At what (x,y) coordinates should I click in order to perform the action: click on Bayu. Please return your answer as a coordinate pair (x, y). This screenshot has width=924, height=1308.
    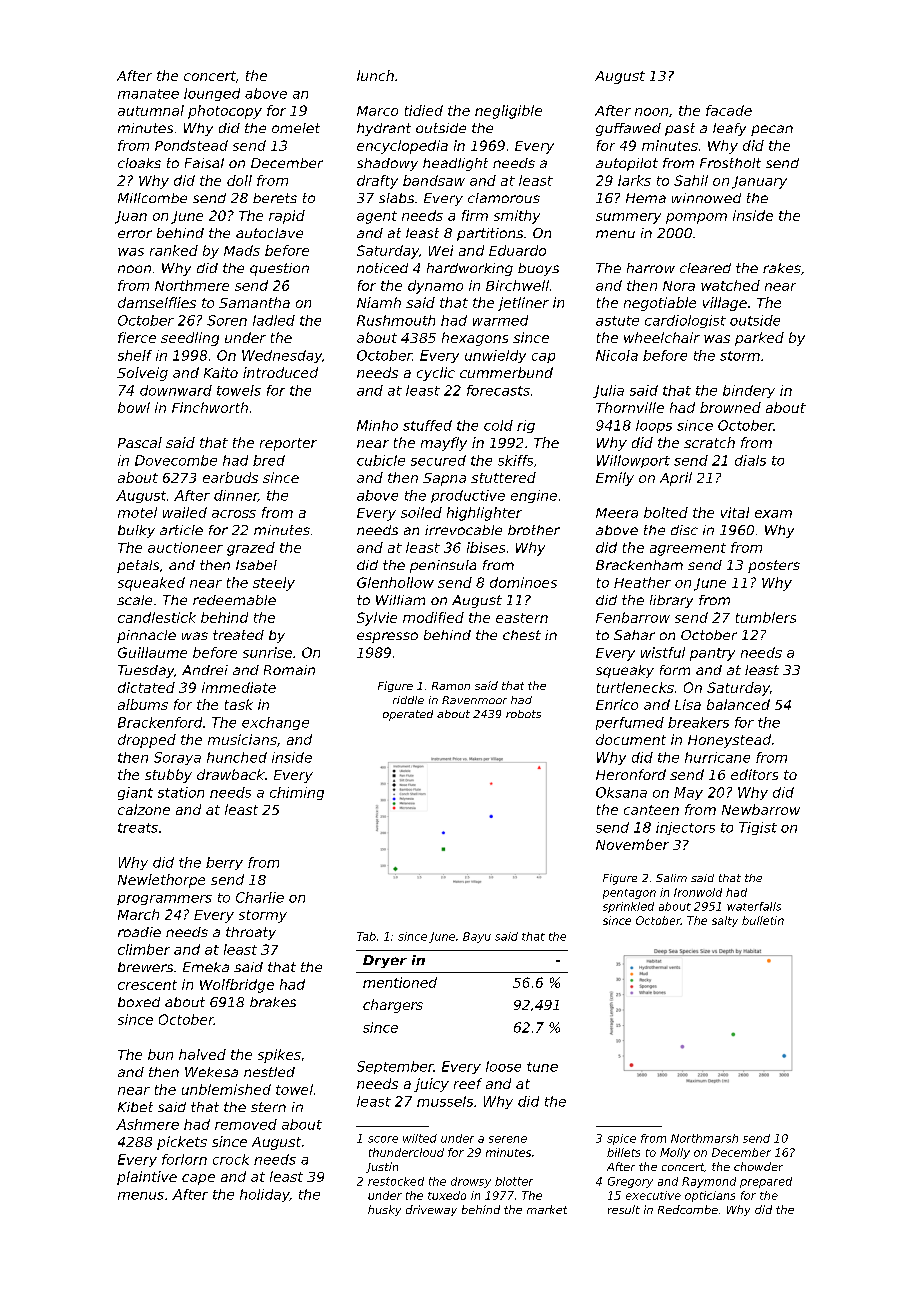
    Looking at the image, I should click on (477, 937).
